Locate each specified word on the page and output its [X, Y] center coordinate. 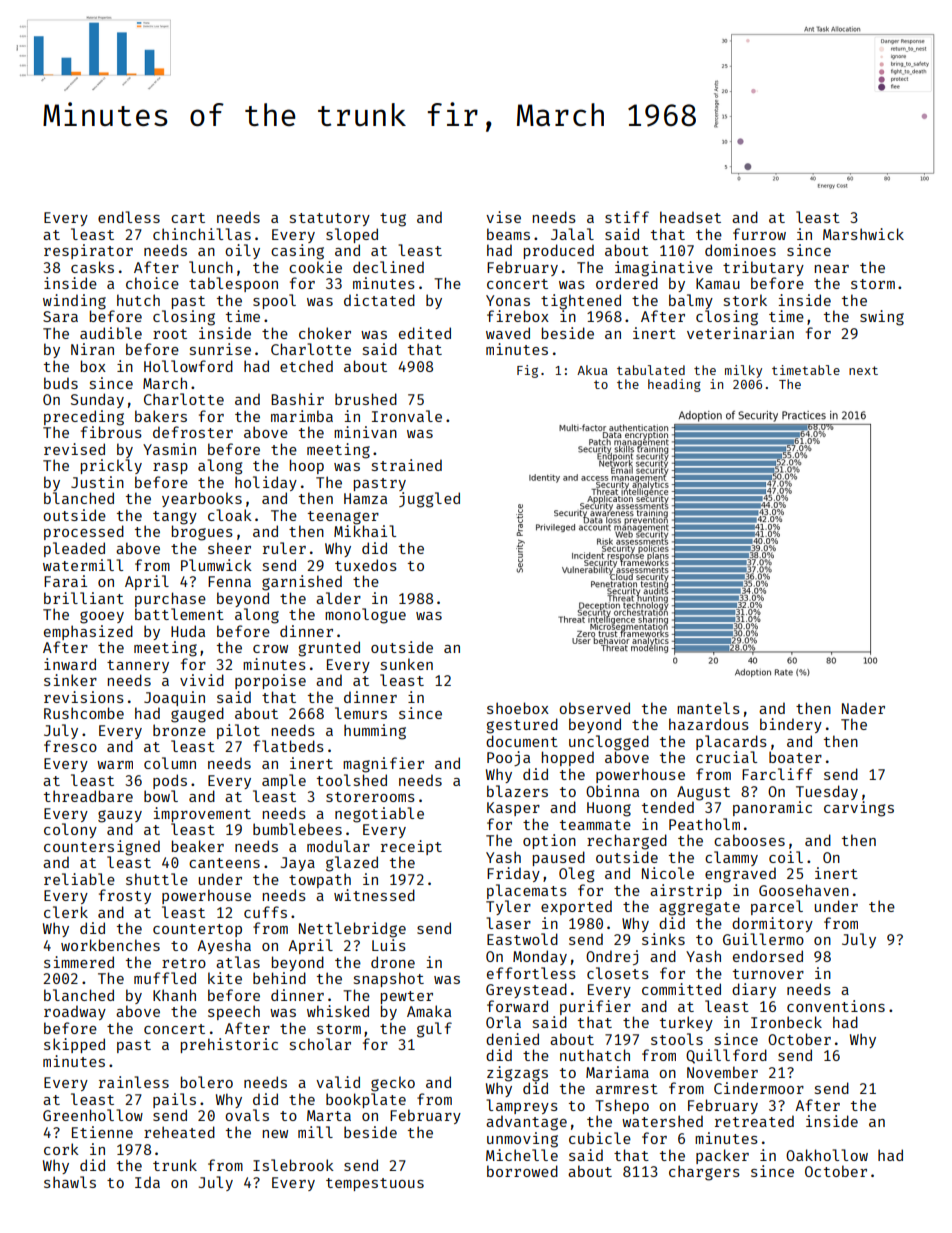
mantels [708, 708]
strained [407, 465]
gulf [434, 1030]
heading [674, 385]
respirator [88, 251]
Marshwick [863, 234]
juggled [429, 500]
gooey [102, 617]
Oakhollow [827, 1155]
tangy [175, 518]
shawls [70, 1182]
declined [388, 267]
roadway [75, 1012]
